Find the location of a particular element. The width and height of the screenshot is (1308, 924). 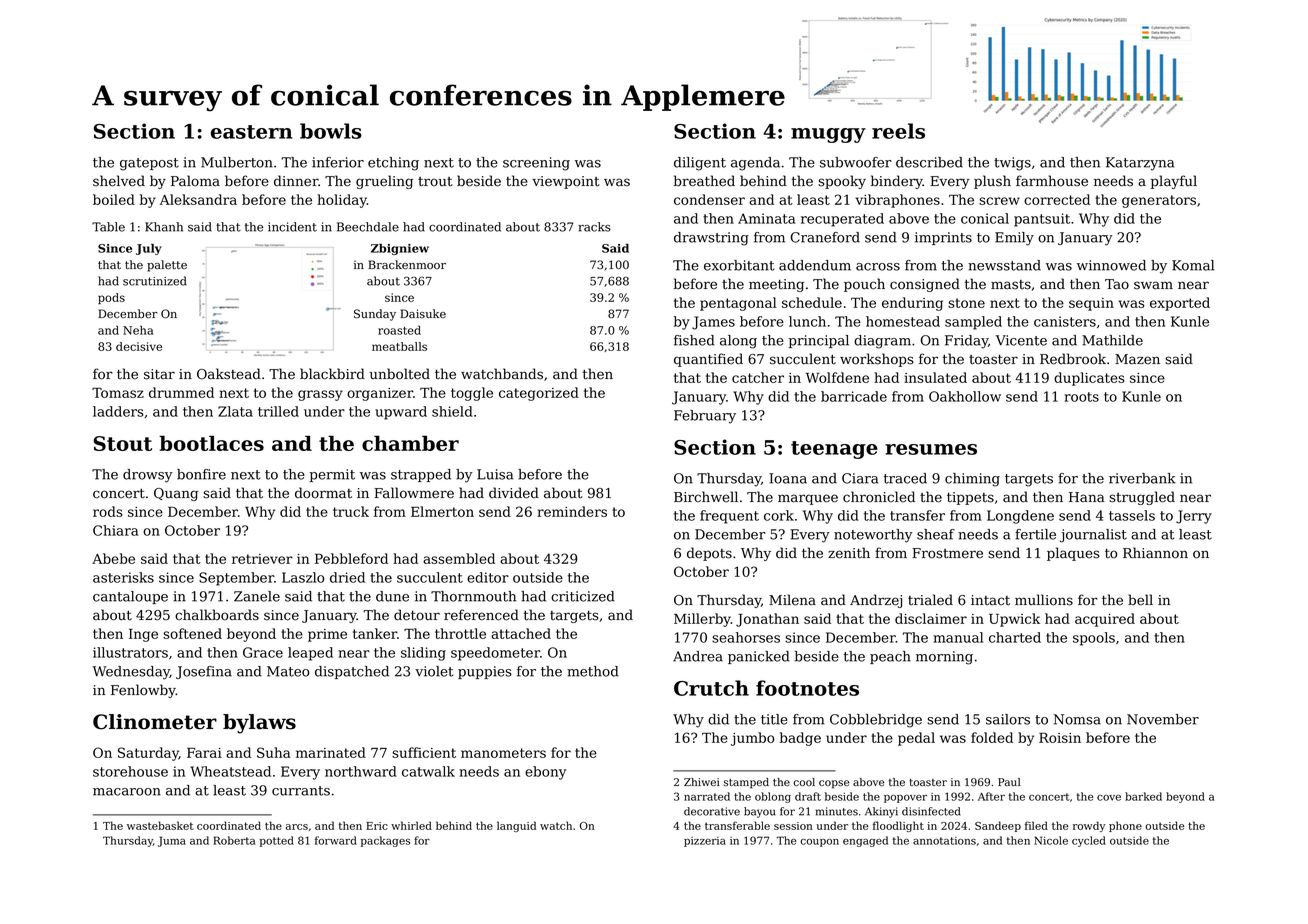

pizzeria is located at coordinates (705, 842).
